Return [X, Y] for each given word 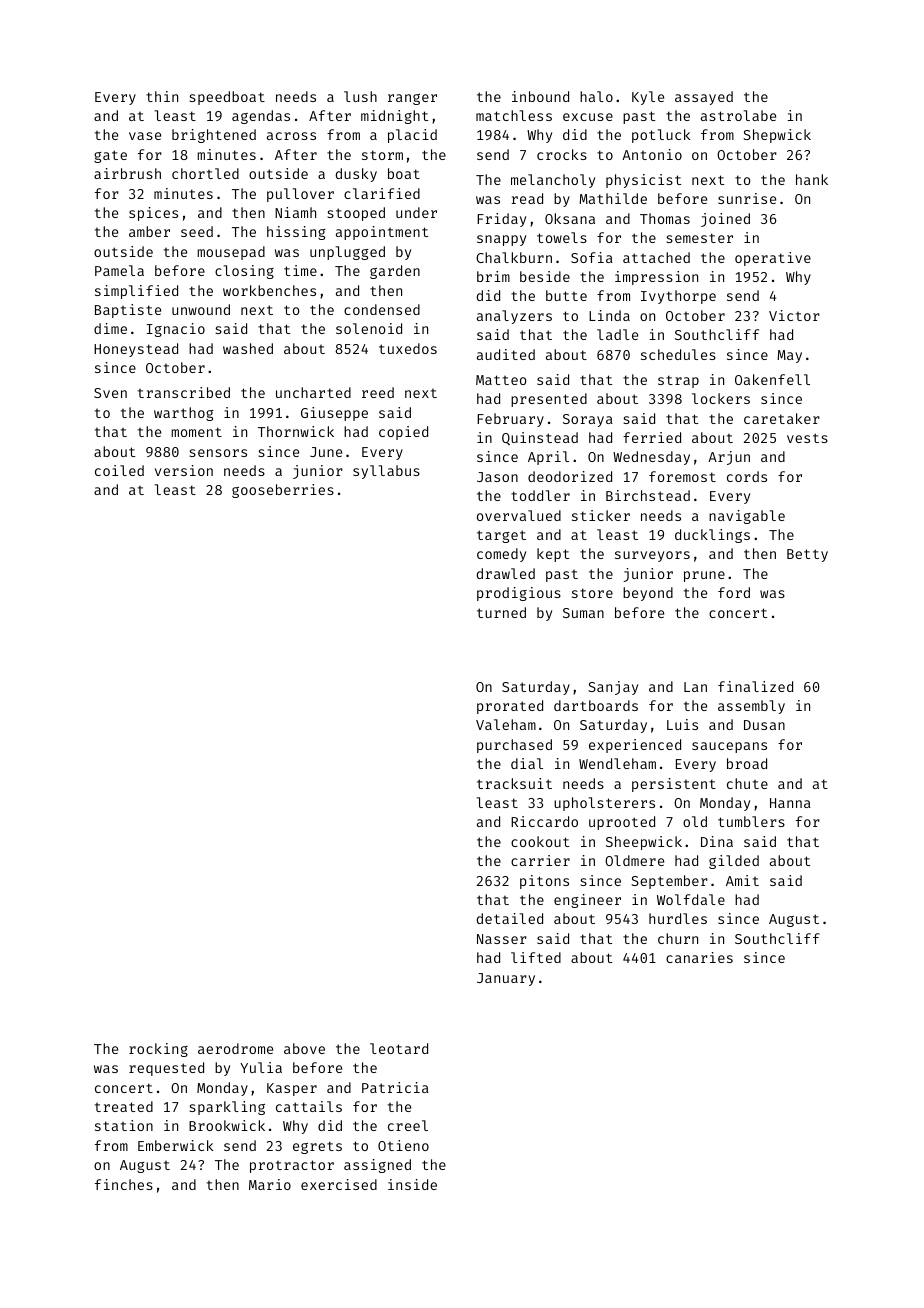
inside [412, 1184]
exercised [339, 1184]
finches [124, 1184]
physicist [643, 181]
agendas [261, 117]
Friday [501, 220]
